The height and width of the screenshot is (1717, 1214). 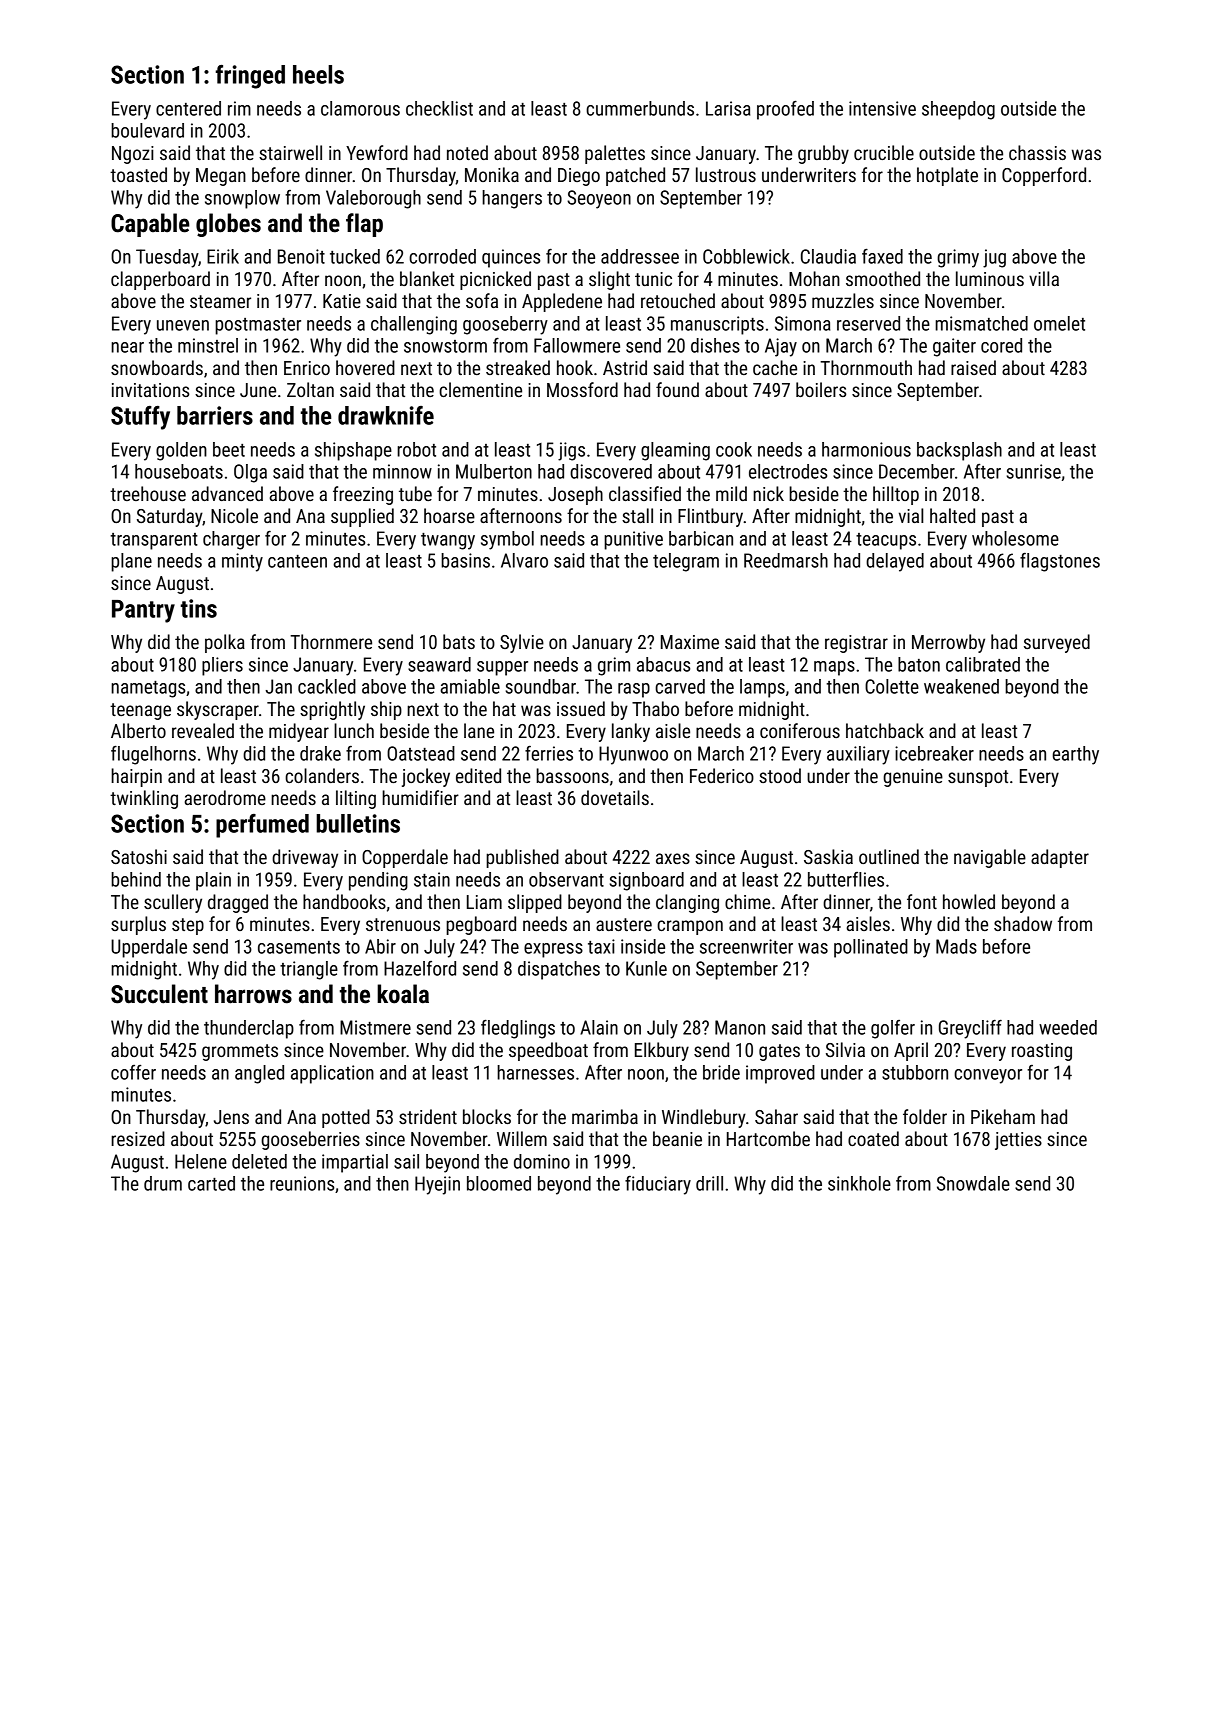 I want to click on Pantry, so click(x=143, y=611).
